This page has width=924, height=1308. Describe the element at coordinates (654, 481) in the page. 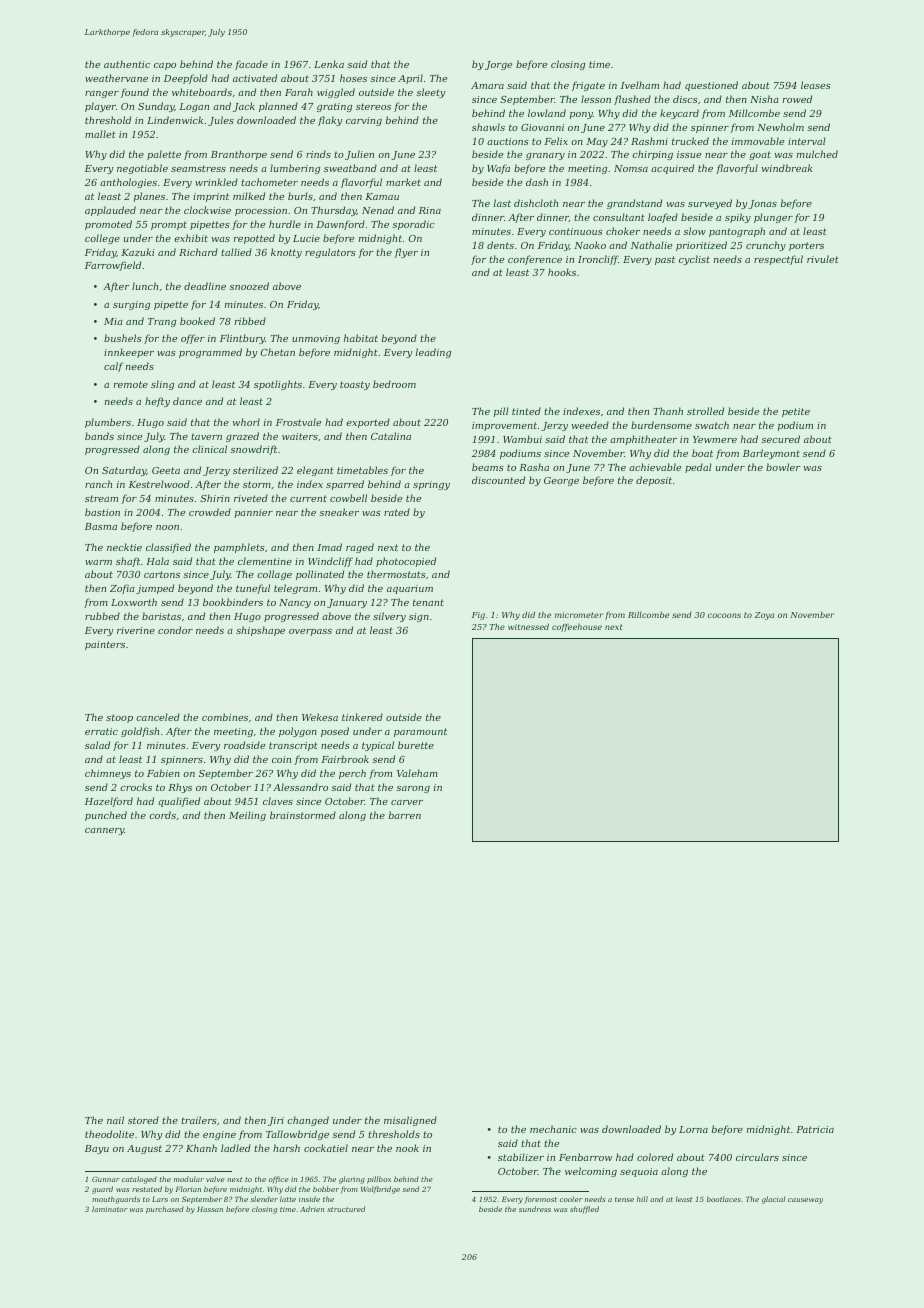

I see `deposit` at that location.
